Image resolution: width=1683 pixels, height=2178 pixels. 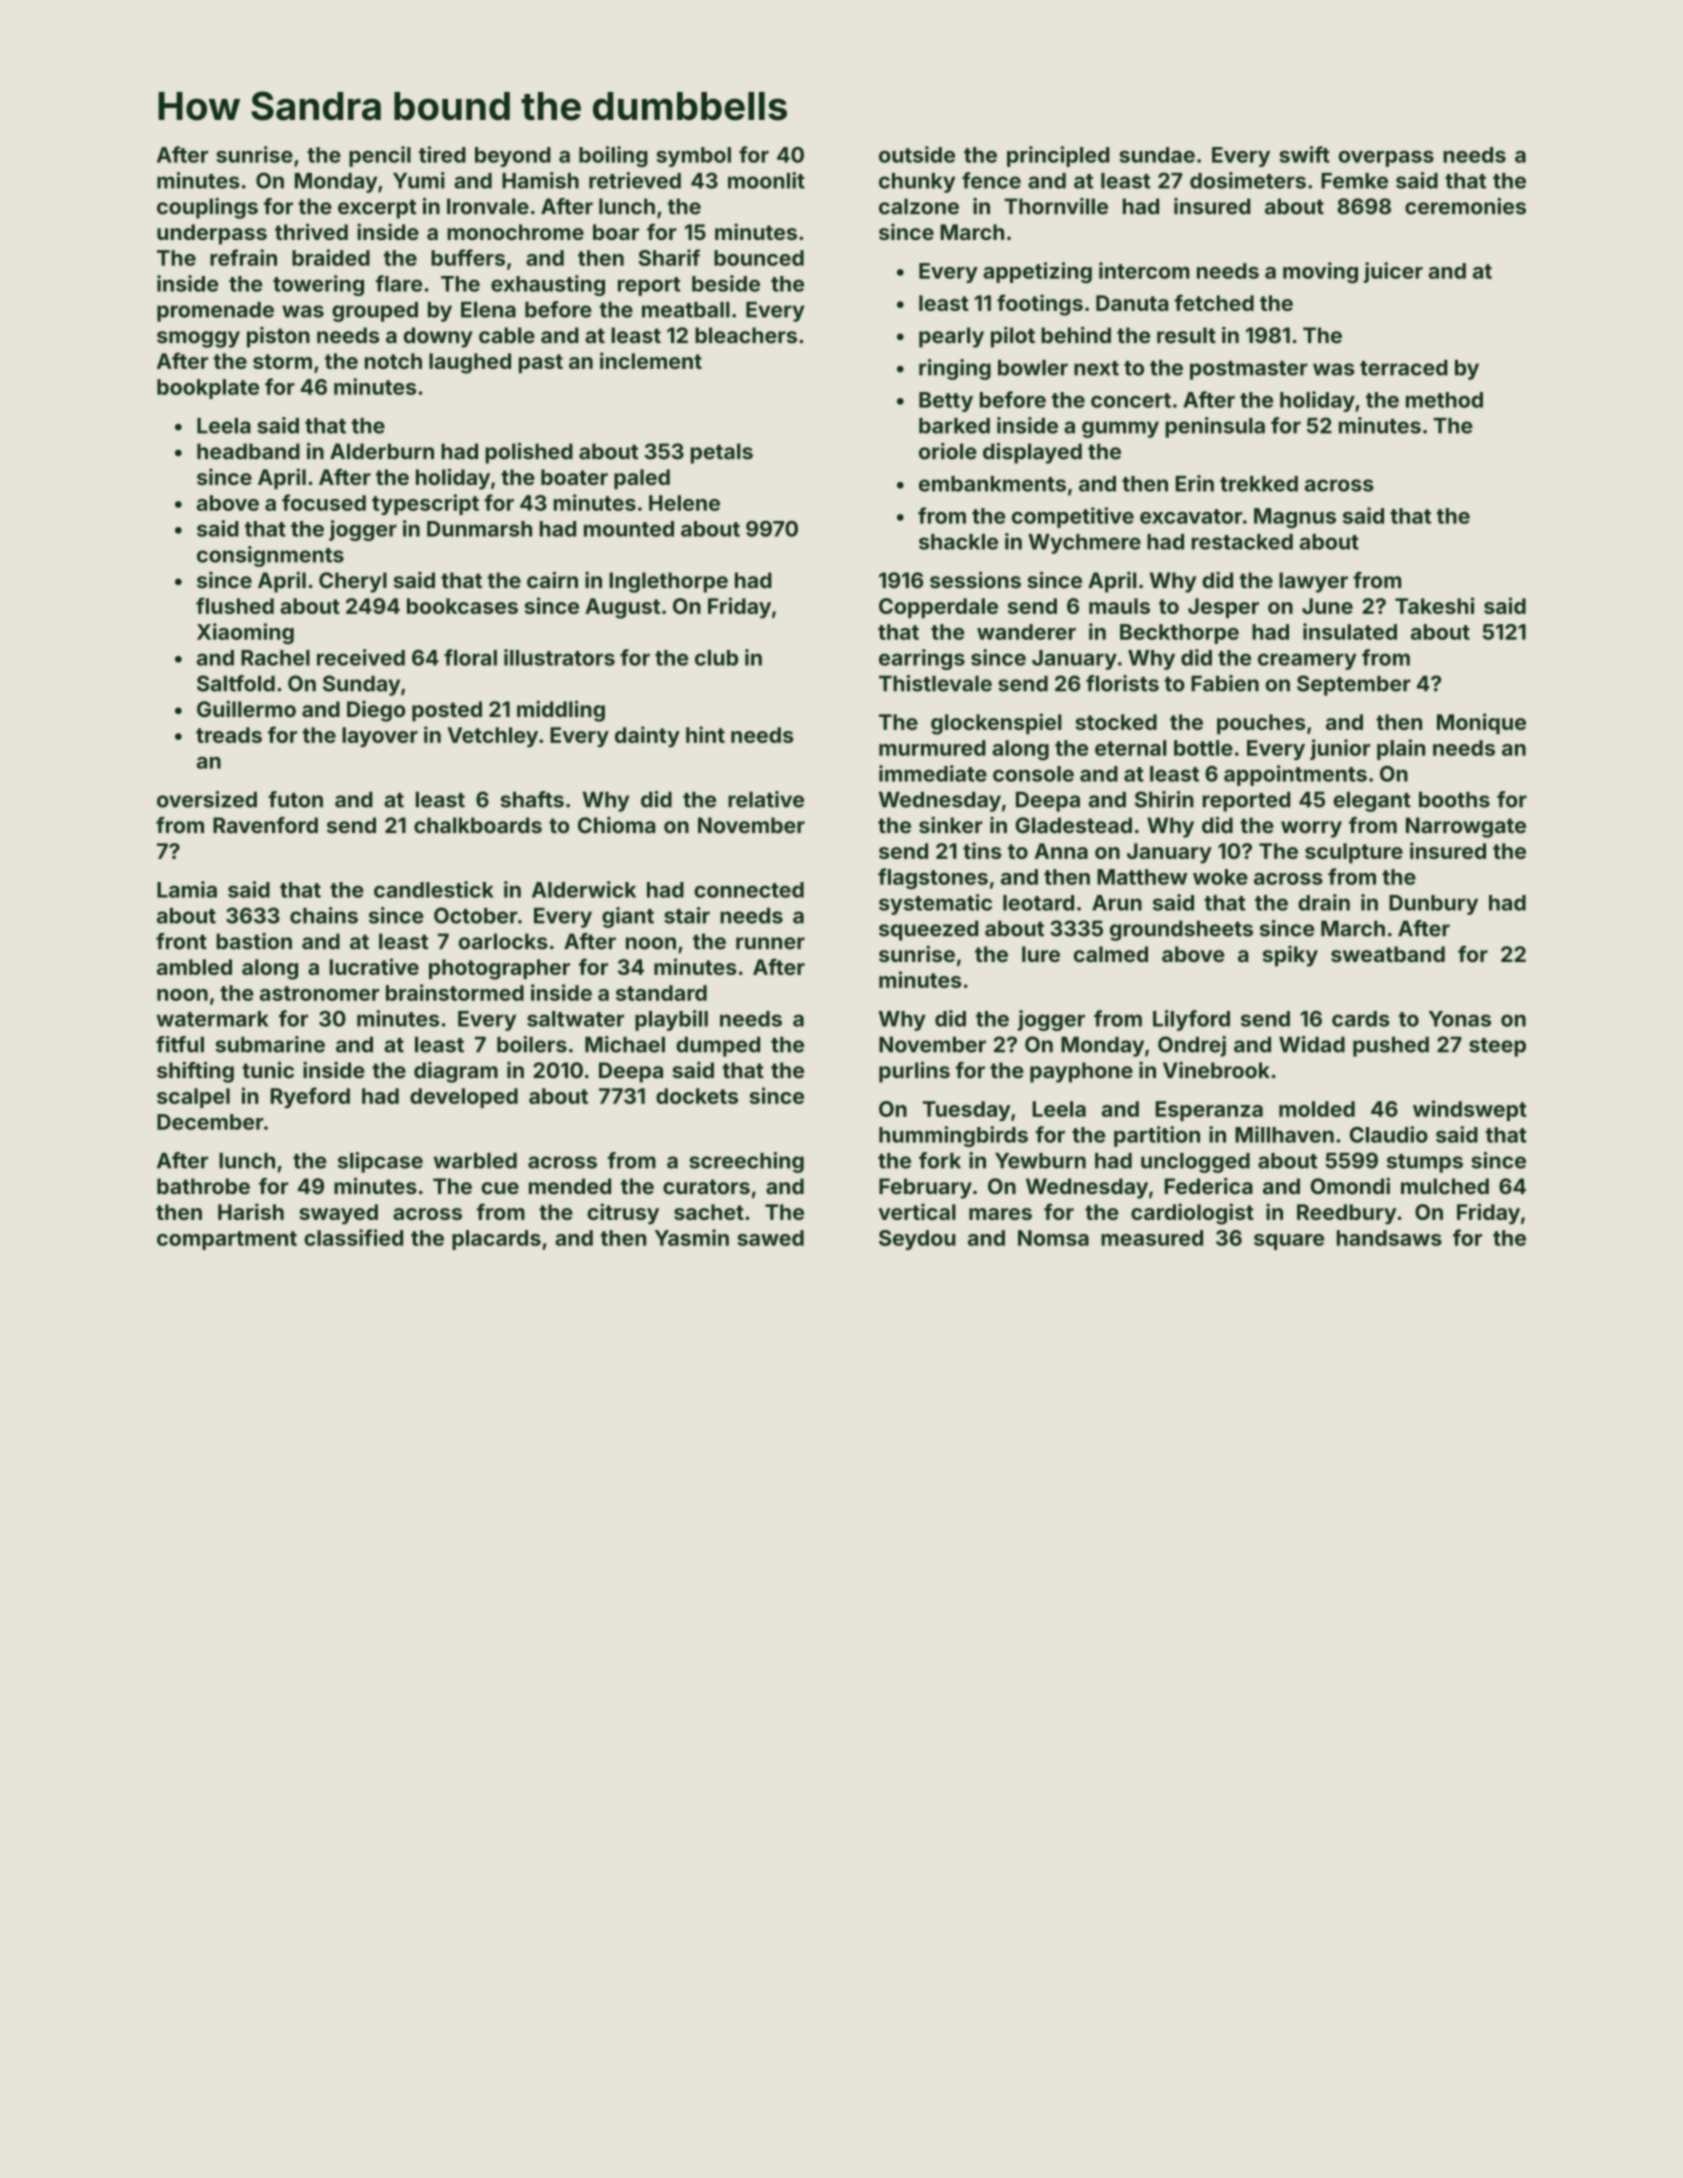 I want to click on sawed, so click(x=770, y=1238).
